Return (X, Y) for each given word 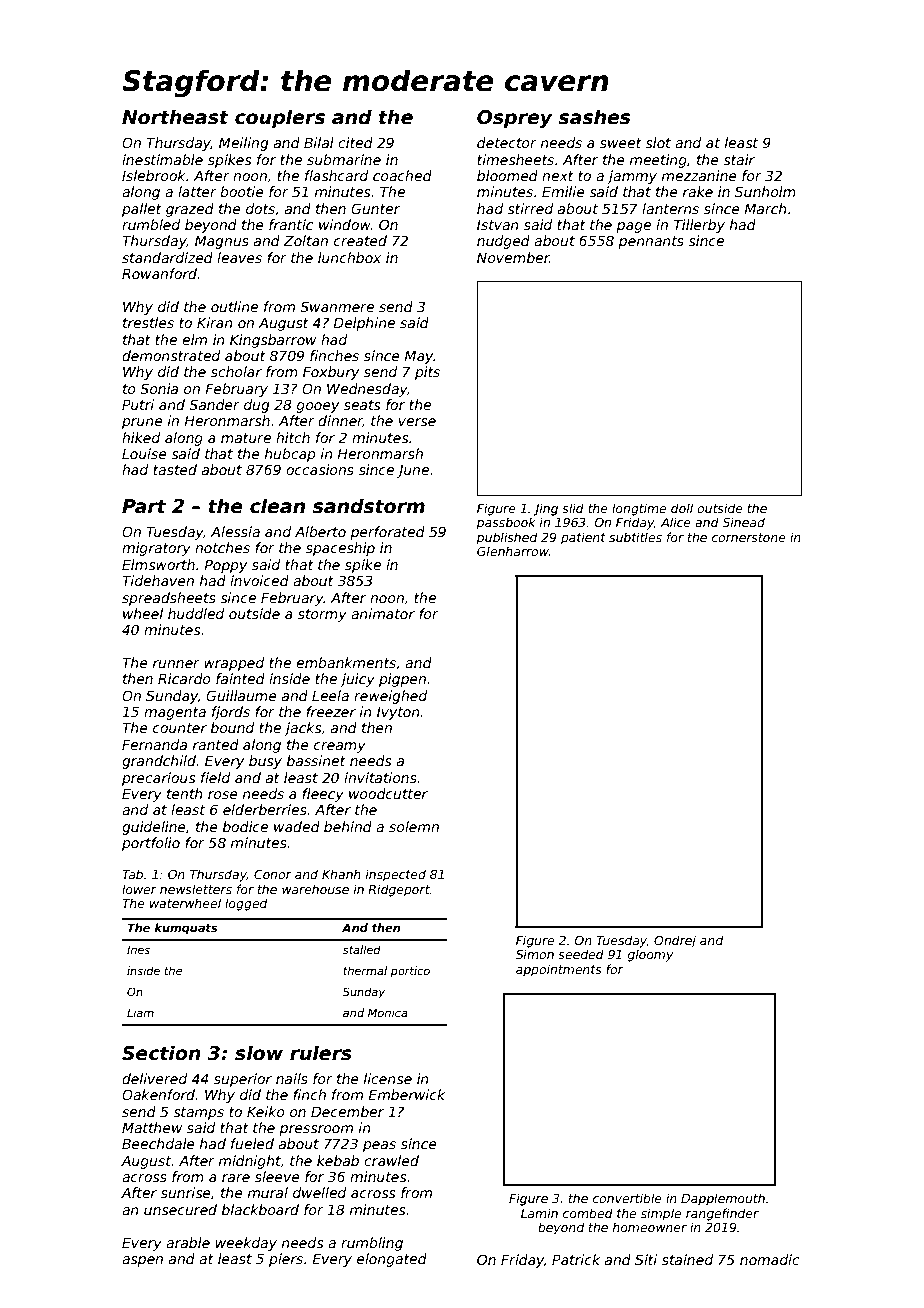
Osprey (515, 119)
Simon (535, 954)
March (765, 208)
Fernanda (154, 744)
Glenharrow (513, 551)
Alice (676, 522)
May (418, 357)
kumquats (186, 929)
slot (658, 142)
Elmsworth (158, 564)
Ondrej (675, 941)
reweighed (390, 697)
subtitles (635, 537)
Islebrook (154, 175)
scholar (236, 371)
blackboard (260, 1209)
